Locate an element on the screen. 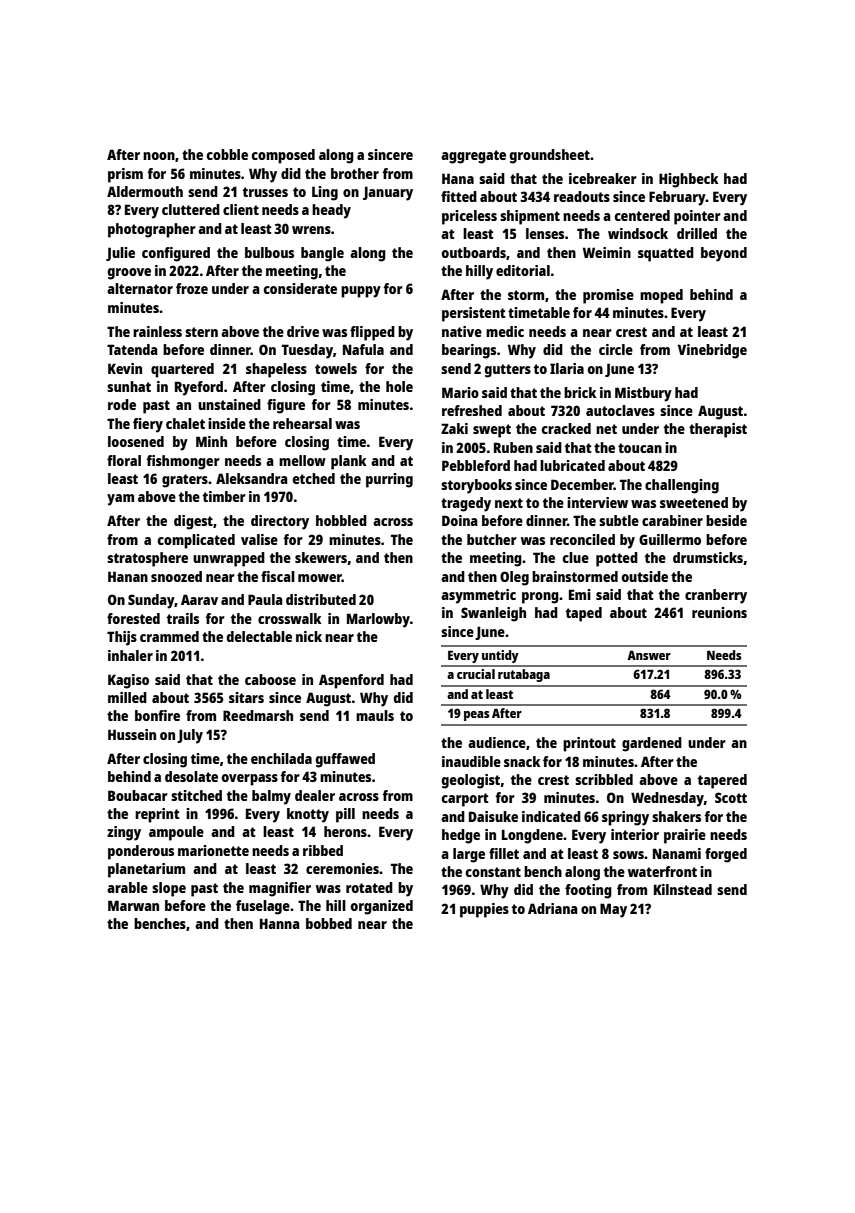 The image size is (855, 1213). caboose is located at coordinates (270, 679).
